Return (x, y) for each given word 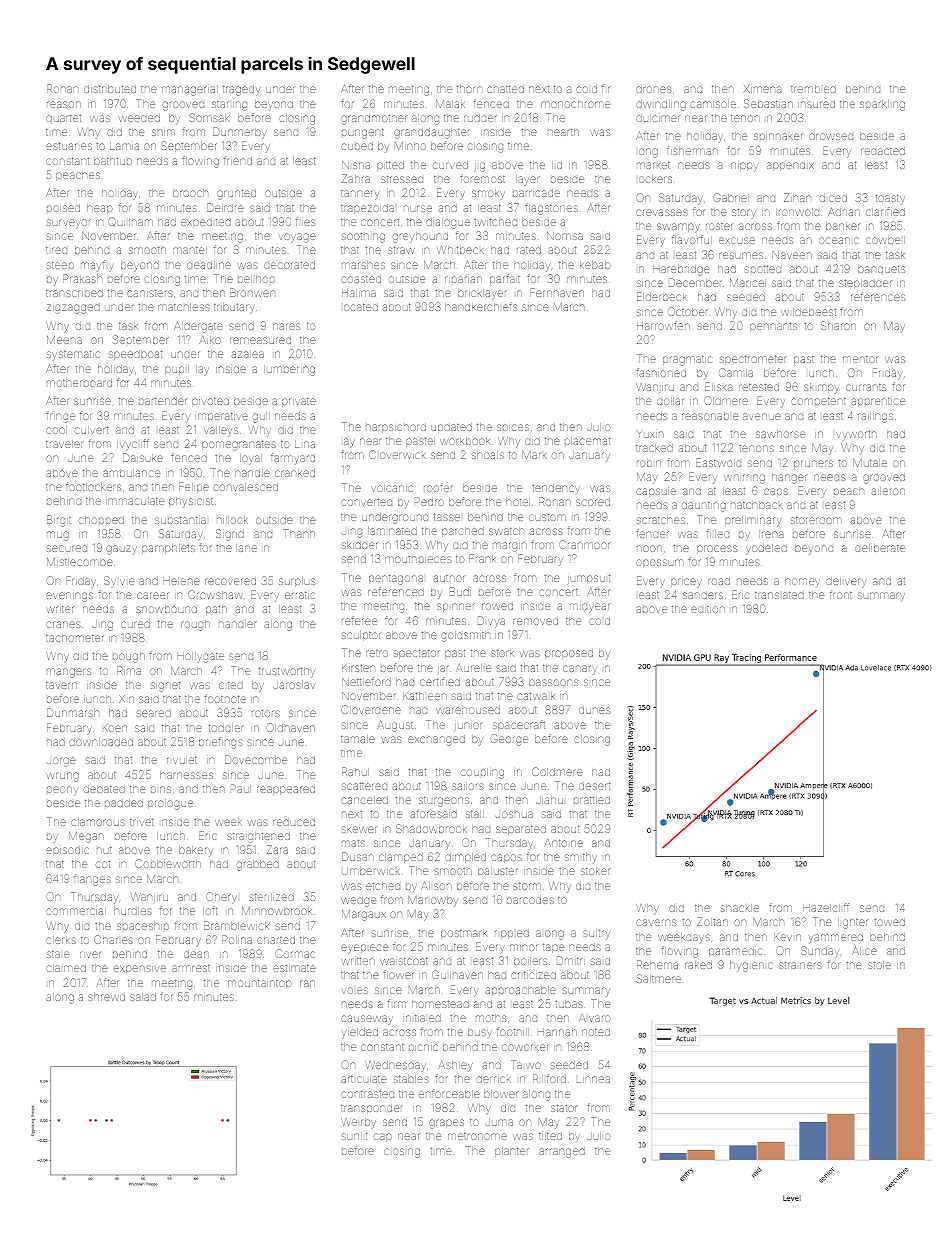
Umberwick (371, 871)
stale (58, 954)
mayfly (97, 266)
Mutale (870, 463)
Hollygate (200, 657)
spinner (456, 607)
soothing (363, 238)
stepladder (865, 284)
